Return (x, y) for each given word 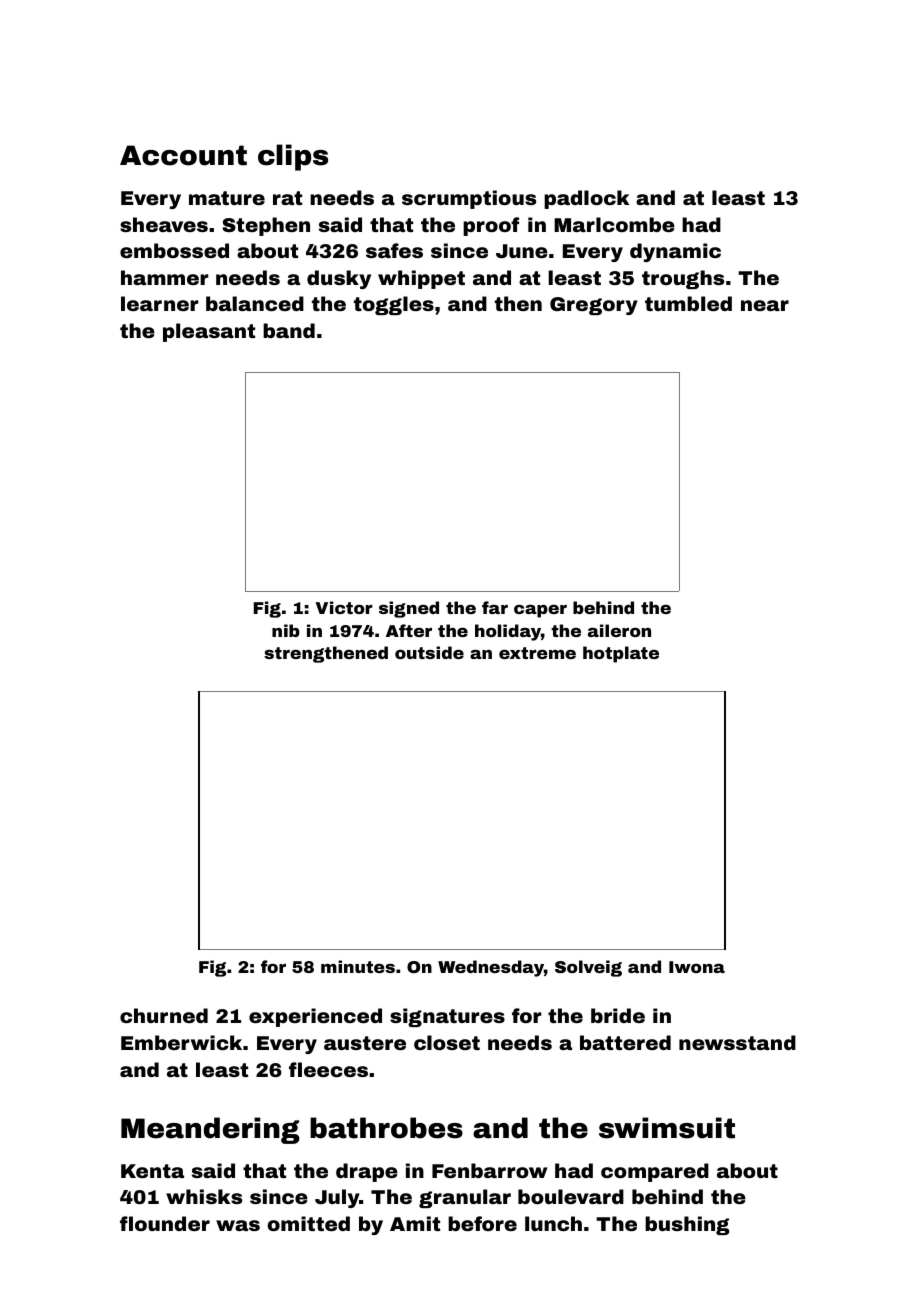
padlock (586, 199)
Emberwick (181, 1042)
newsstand (737, 1042)
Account (183, 155)
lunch (553, 1223)
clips (293, 157)
